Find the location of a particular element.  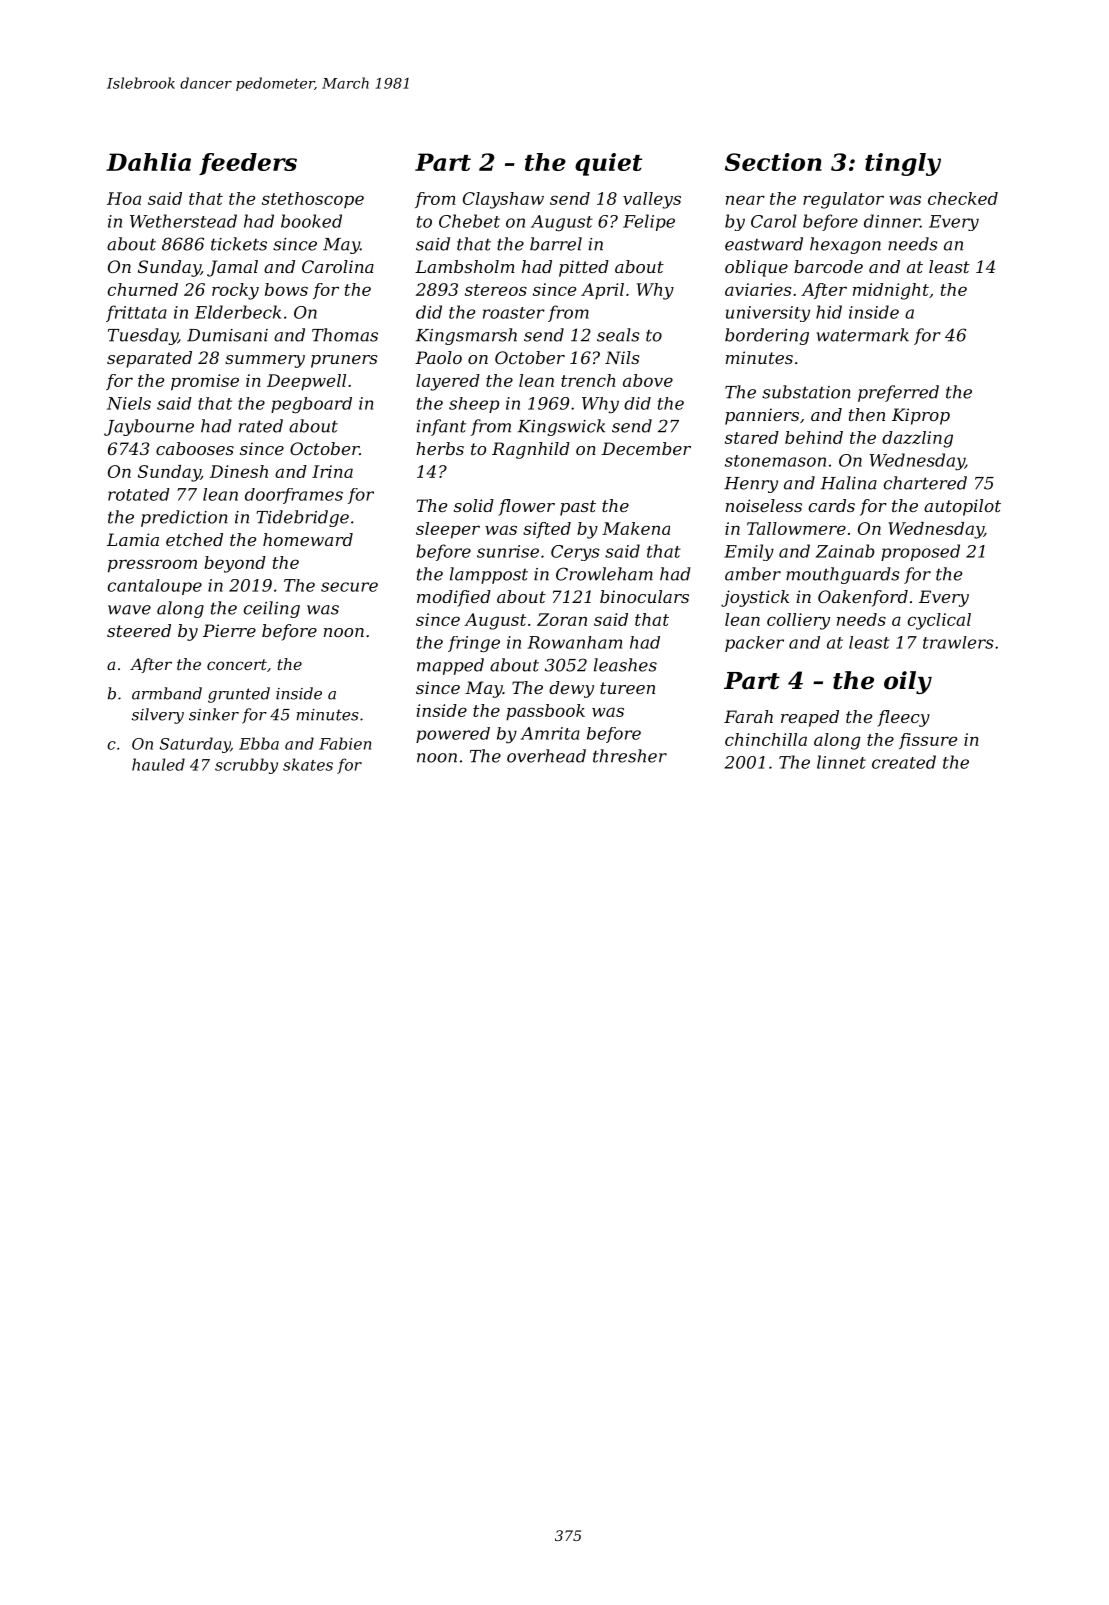

chartered is located at coordinates (925, 483).
